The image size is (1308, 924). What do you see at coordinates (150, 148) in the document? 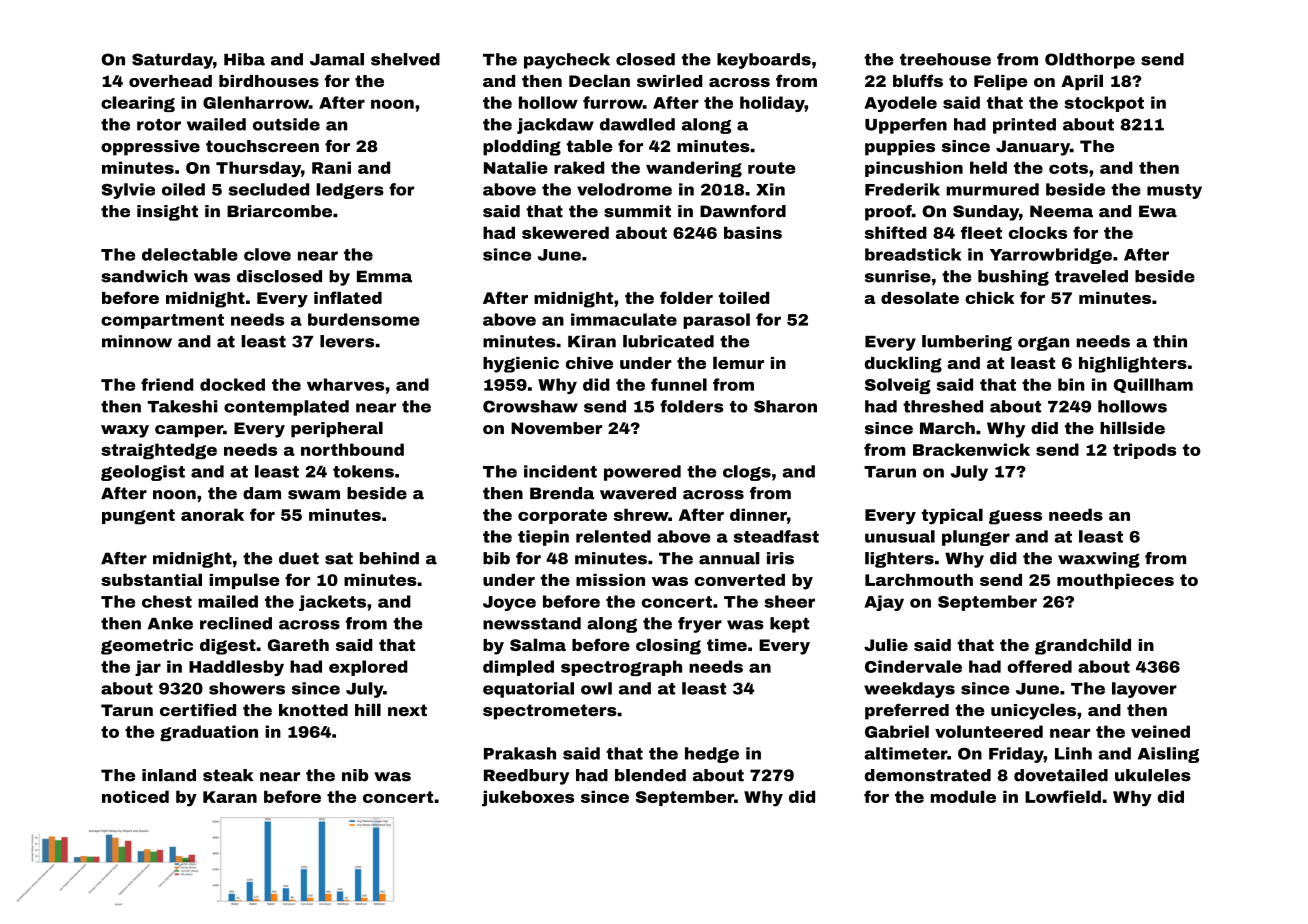
I see `oppressive` at bounding box center [150, 148].
